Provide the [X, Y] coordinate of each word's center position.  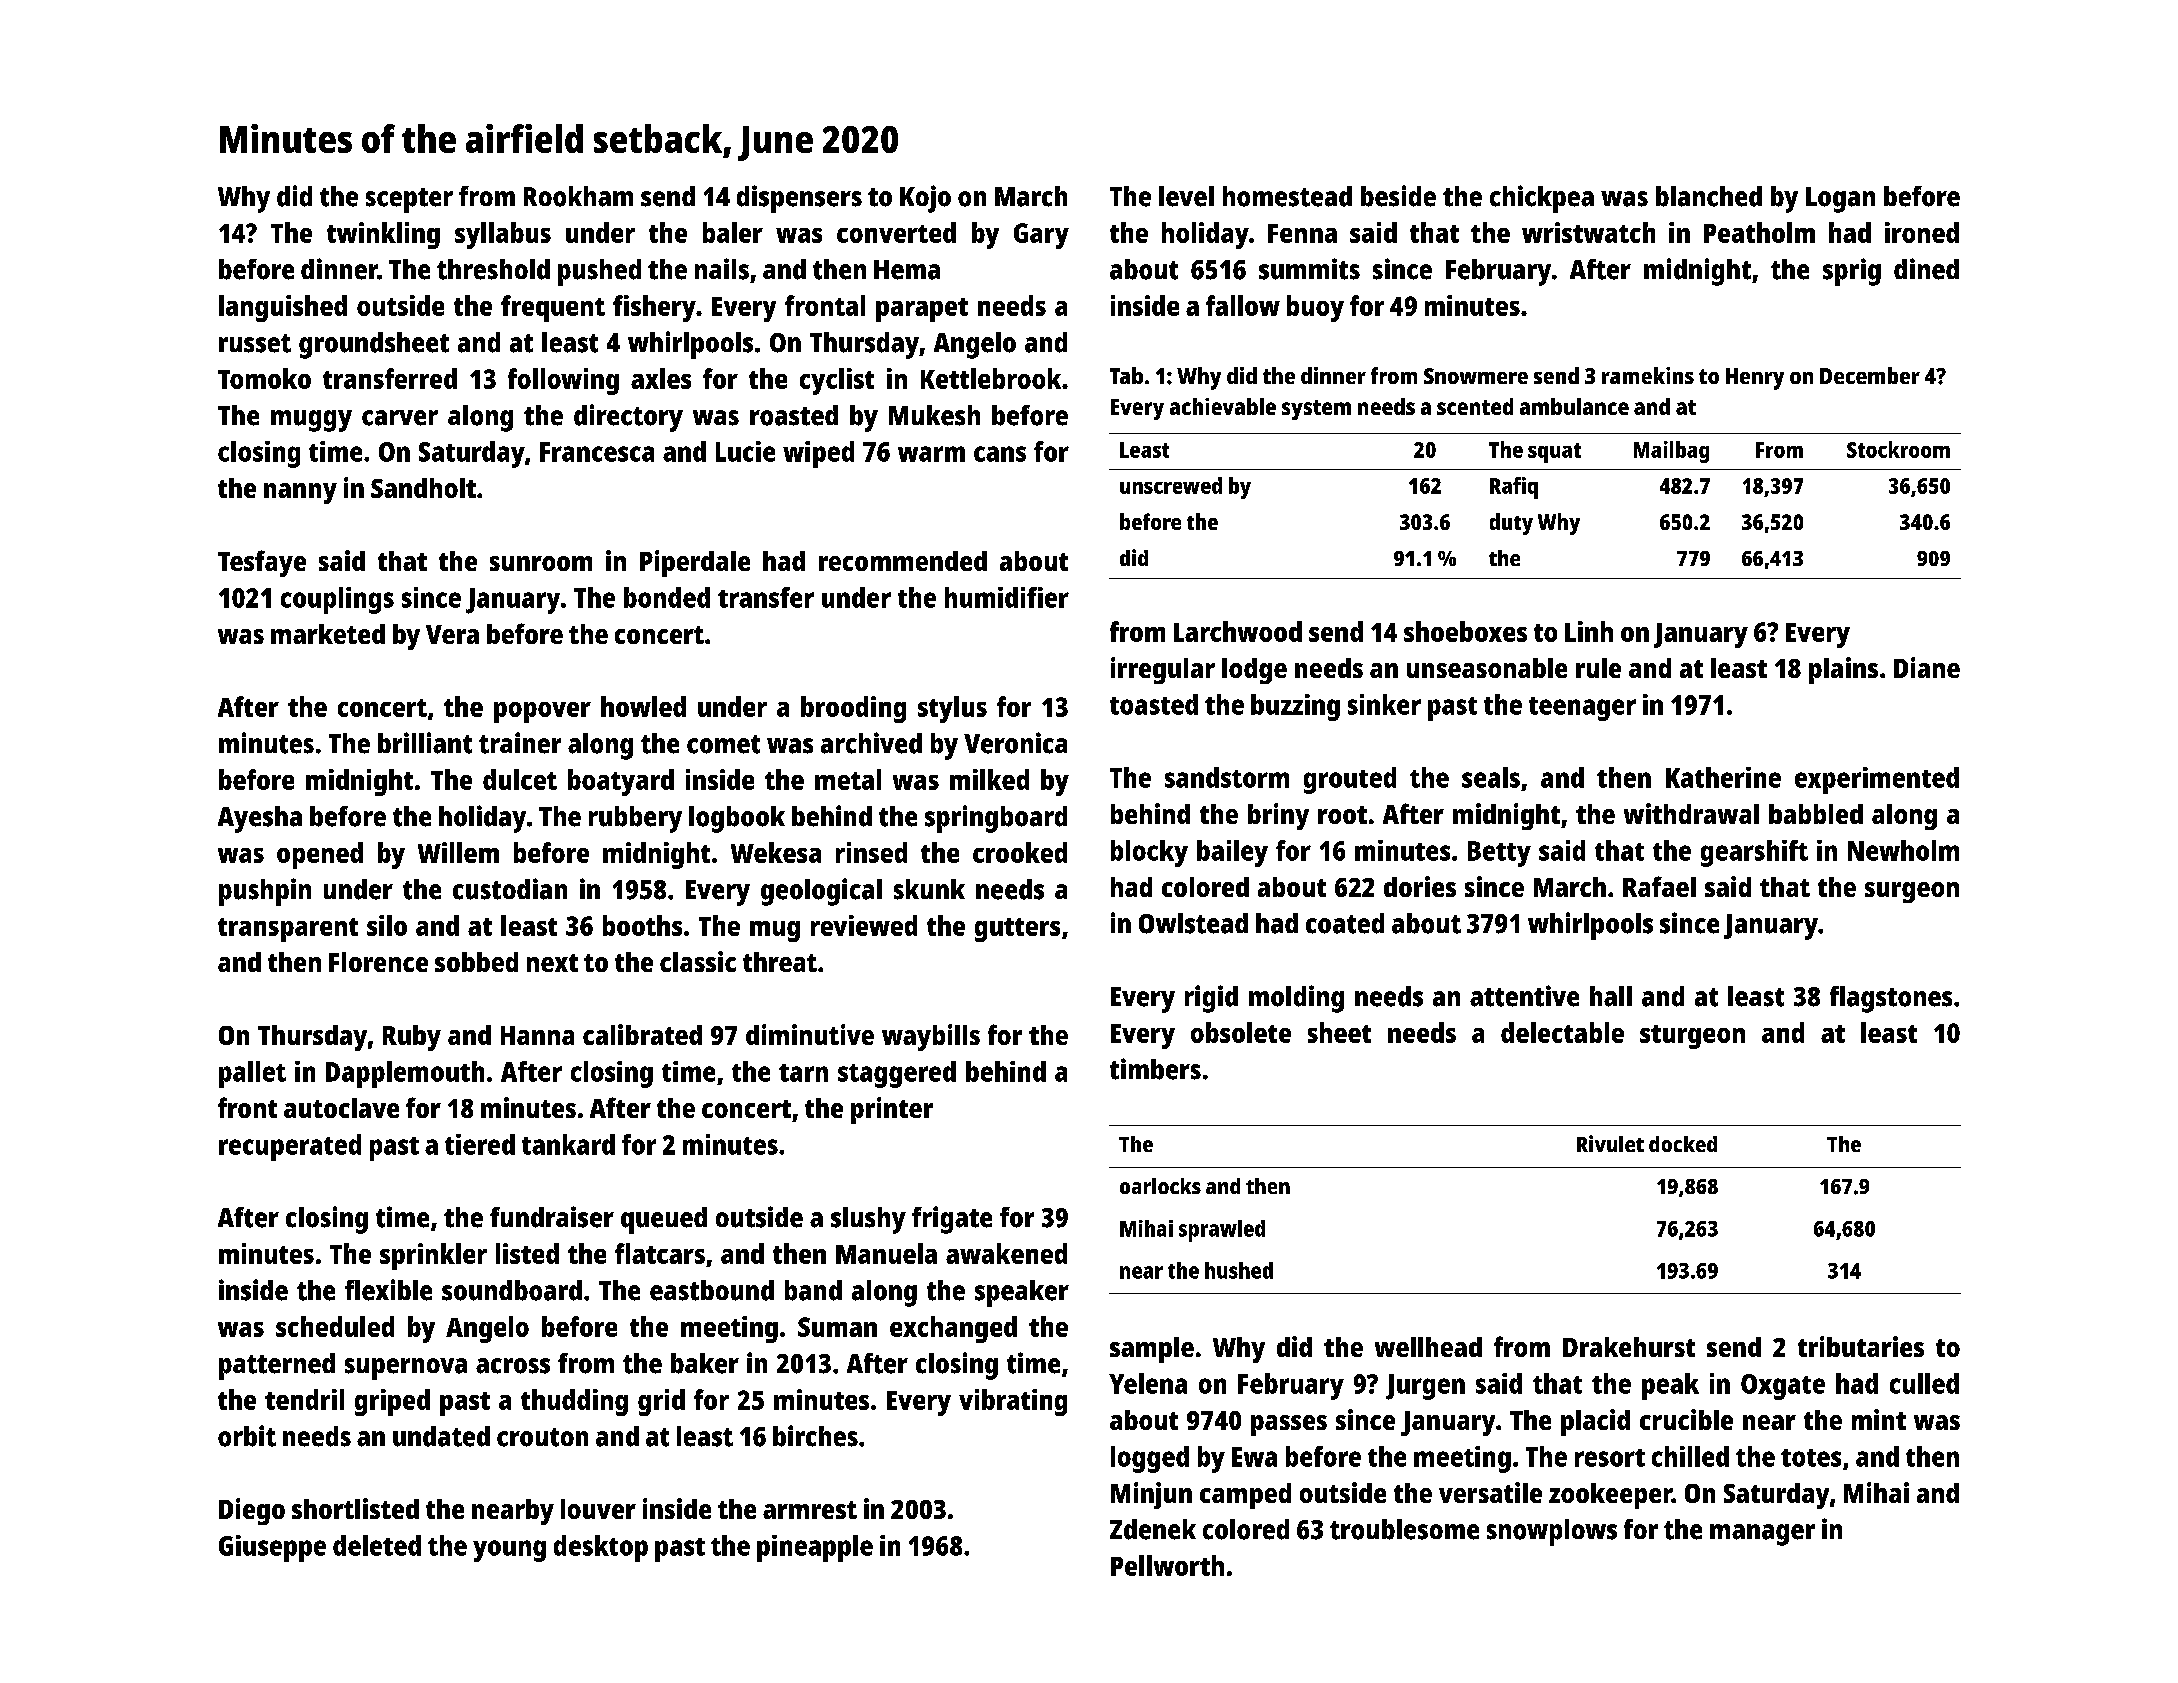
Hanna [537, 1035]
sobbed [476, 962]
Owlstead [1193, 923]
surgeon [1912, 892]
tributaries [1861, 1346]
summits [1309, 269]
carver [400, 418]
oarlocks [1160, 1186]
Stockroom [1898, 449]
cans [1000, 454]
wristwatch [1588, 232]
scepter [409, 200]
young [509, 1551]
